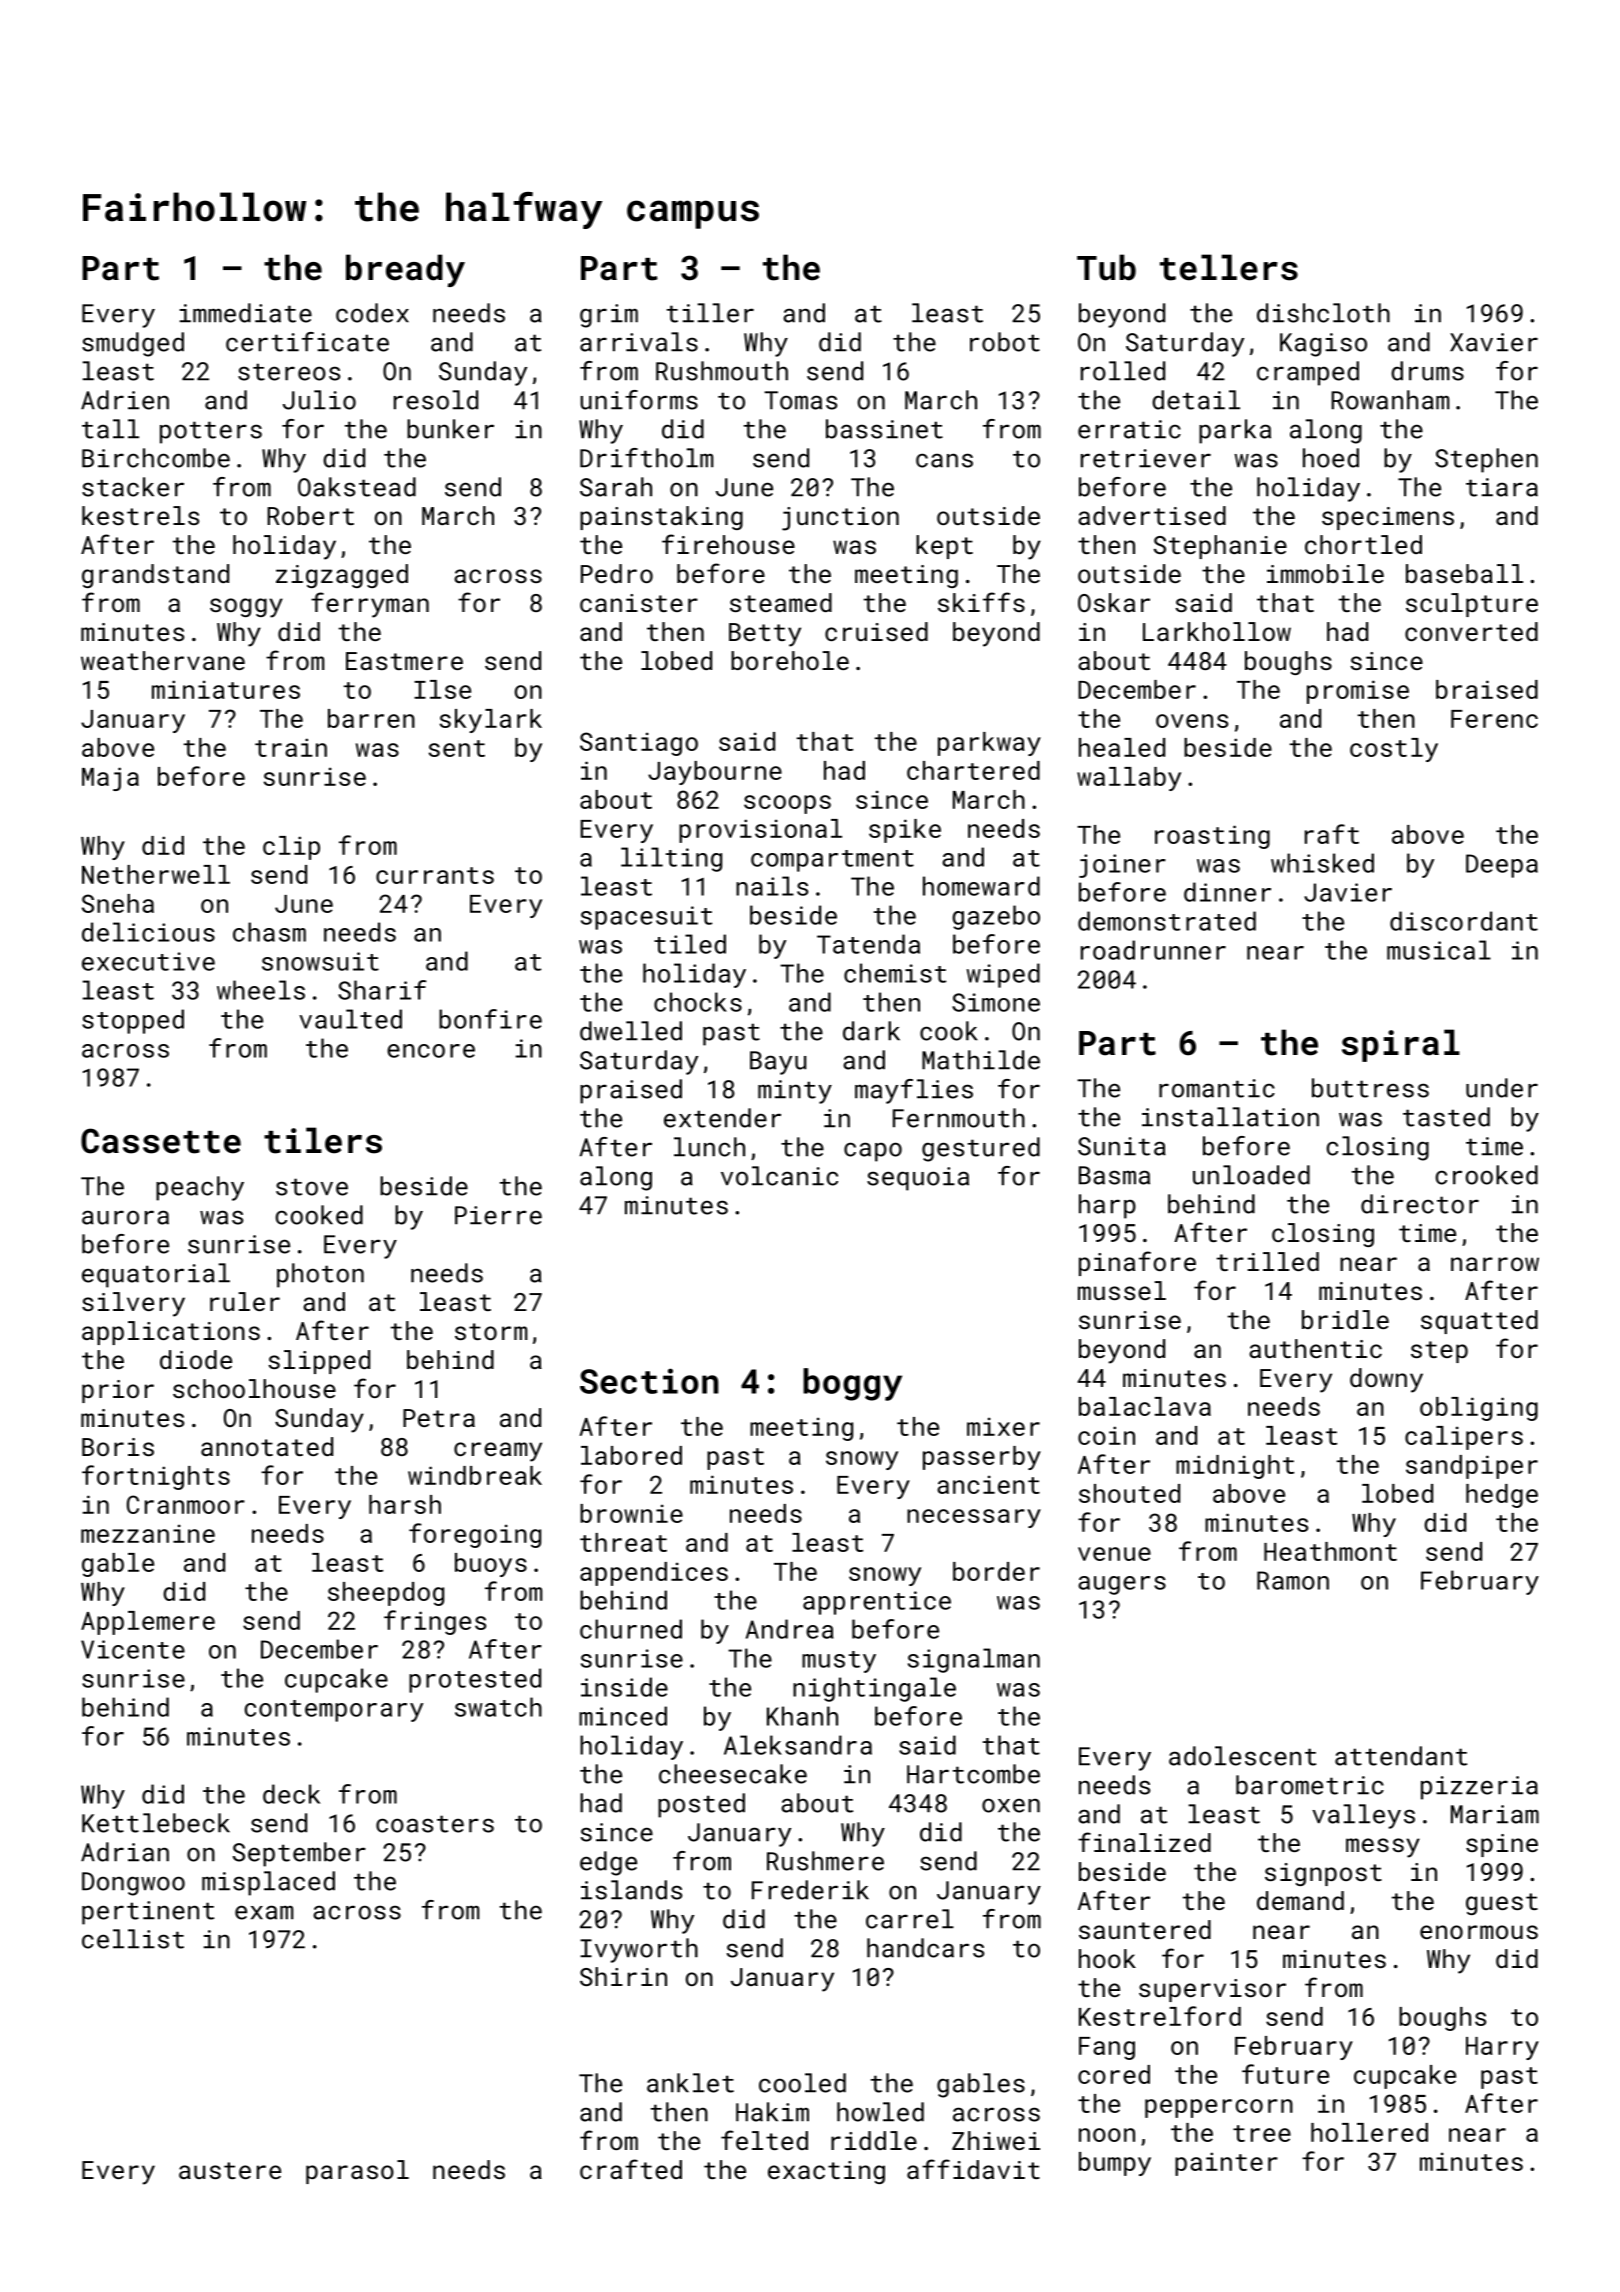 Image resolution: width=1620 pixels, height=2292 pixels. I want to click on Section, so click(649, 1381).
